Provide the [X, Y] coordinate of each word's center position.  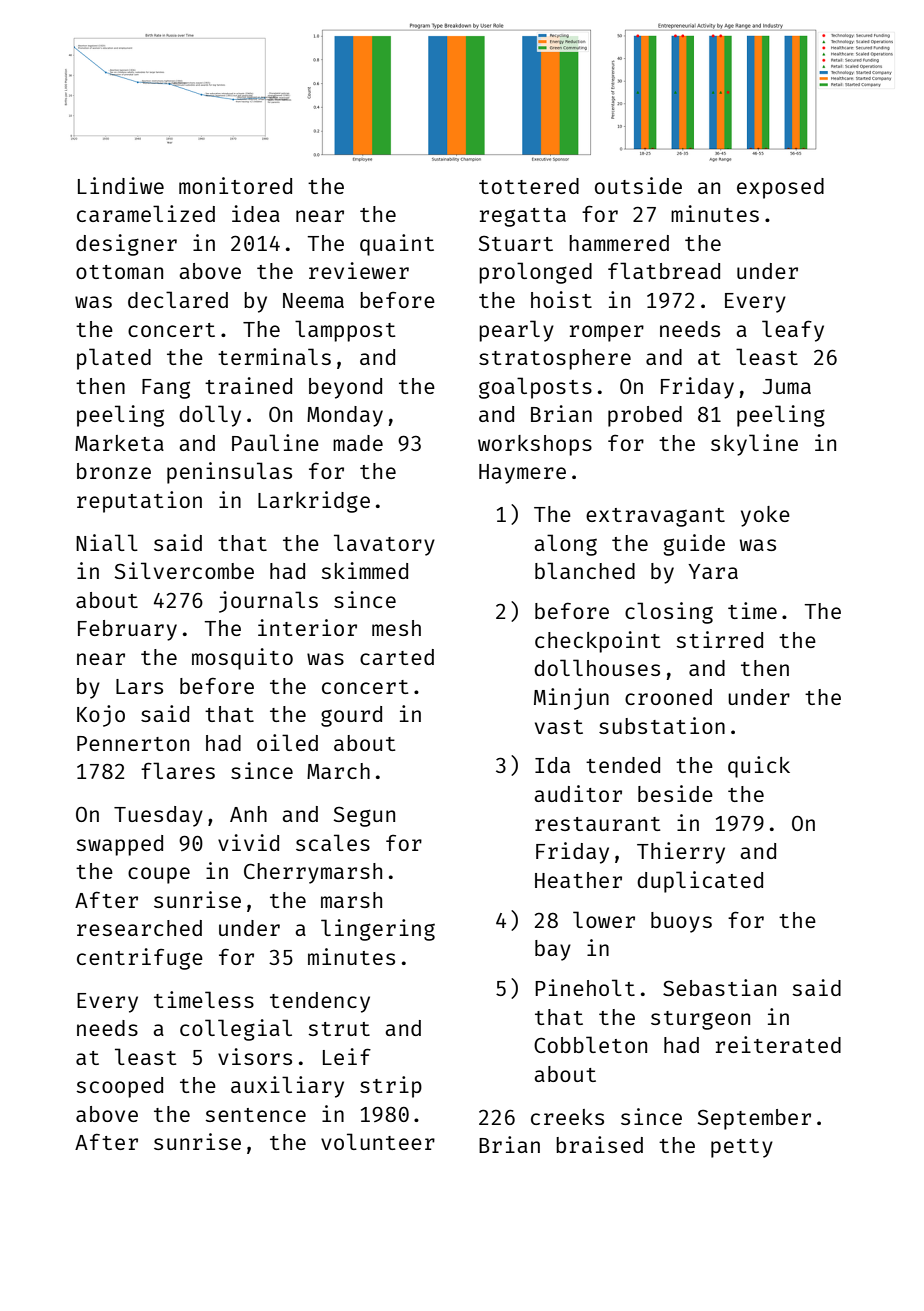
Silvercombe [184, 570]
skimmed [364, 570]
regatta [523, 217]
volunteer [378, 1141]
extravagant [655, 517]
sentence [255, 1115]
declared [178, 299]
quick [759, 767]
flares [178, 770]
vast [559, 727]
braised [599, 1144]
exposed [780, 188]
